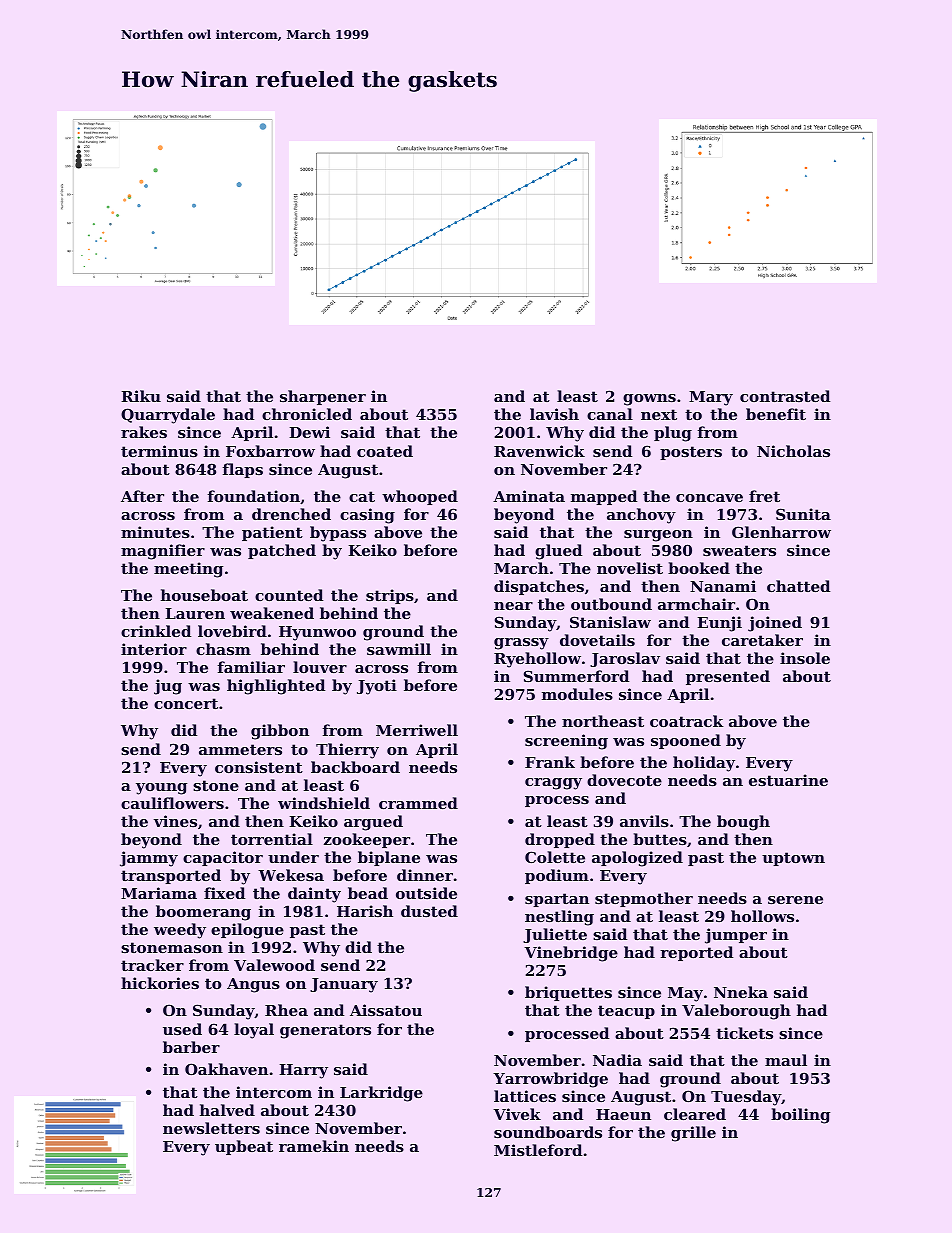  Describe the element at coordinates (529, 496) in the page. I see `Aminata` at that location.
